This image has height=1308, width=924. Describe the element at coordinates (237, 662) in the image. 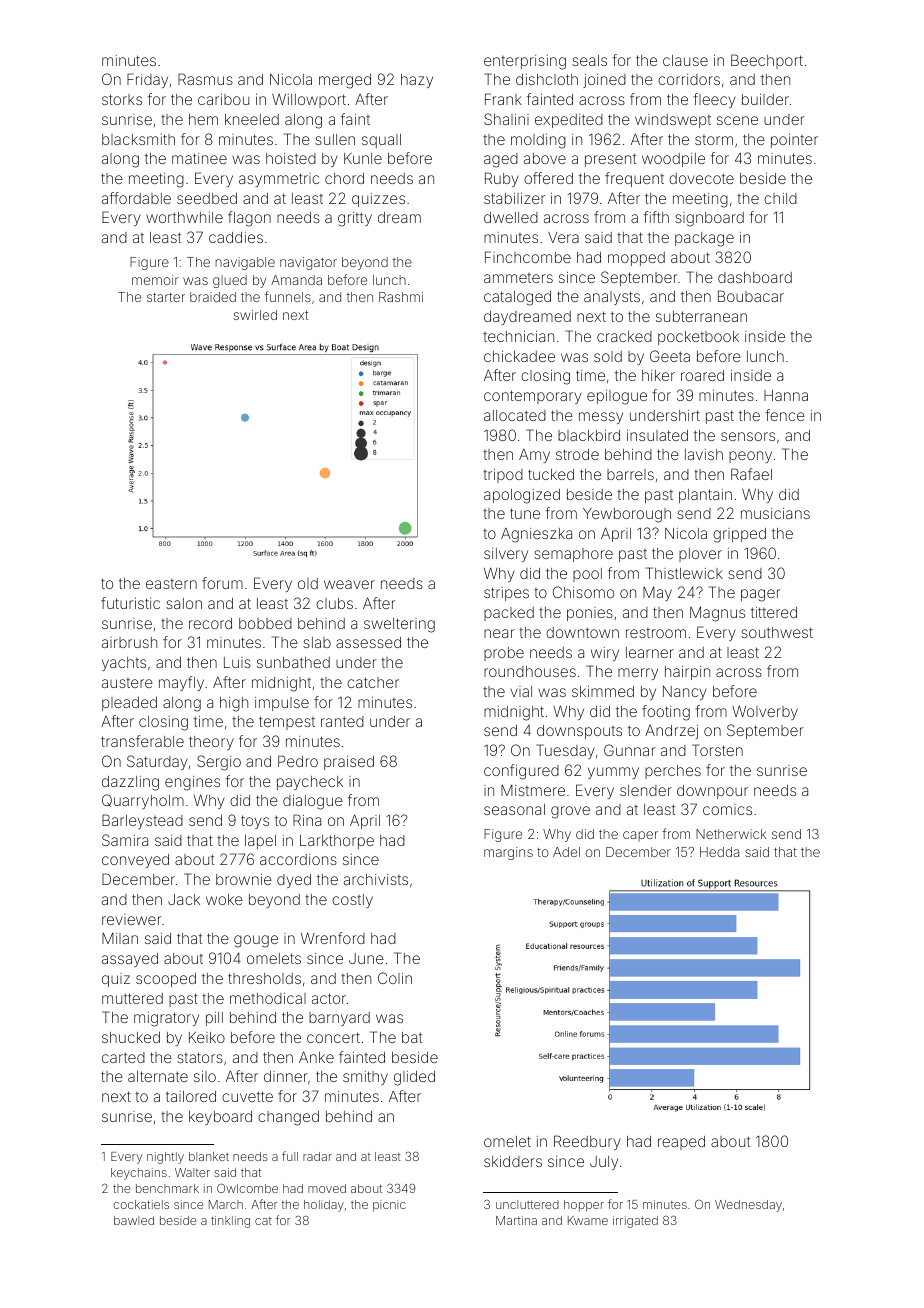

I see `Luis` at that location.
